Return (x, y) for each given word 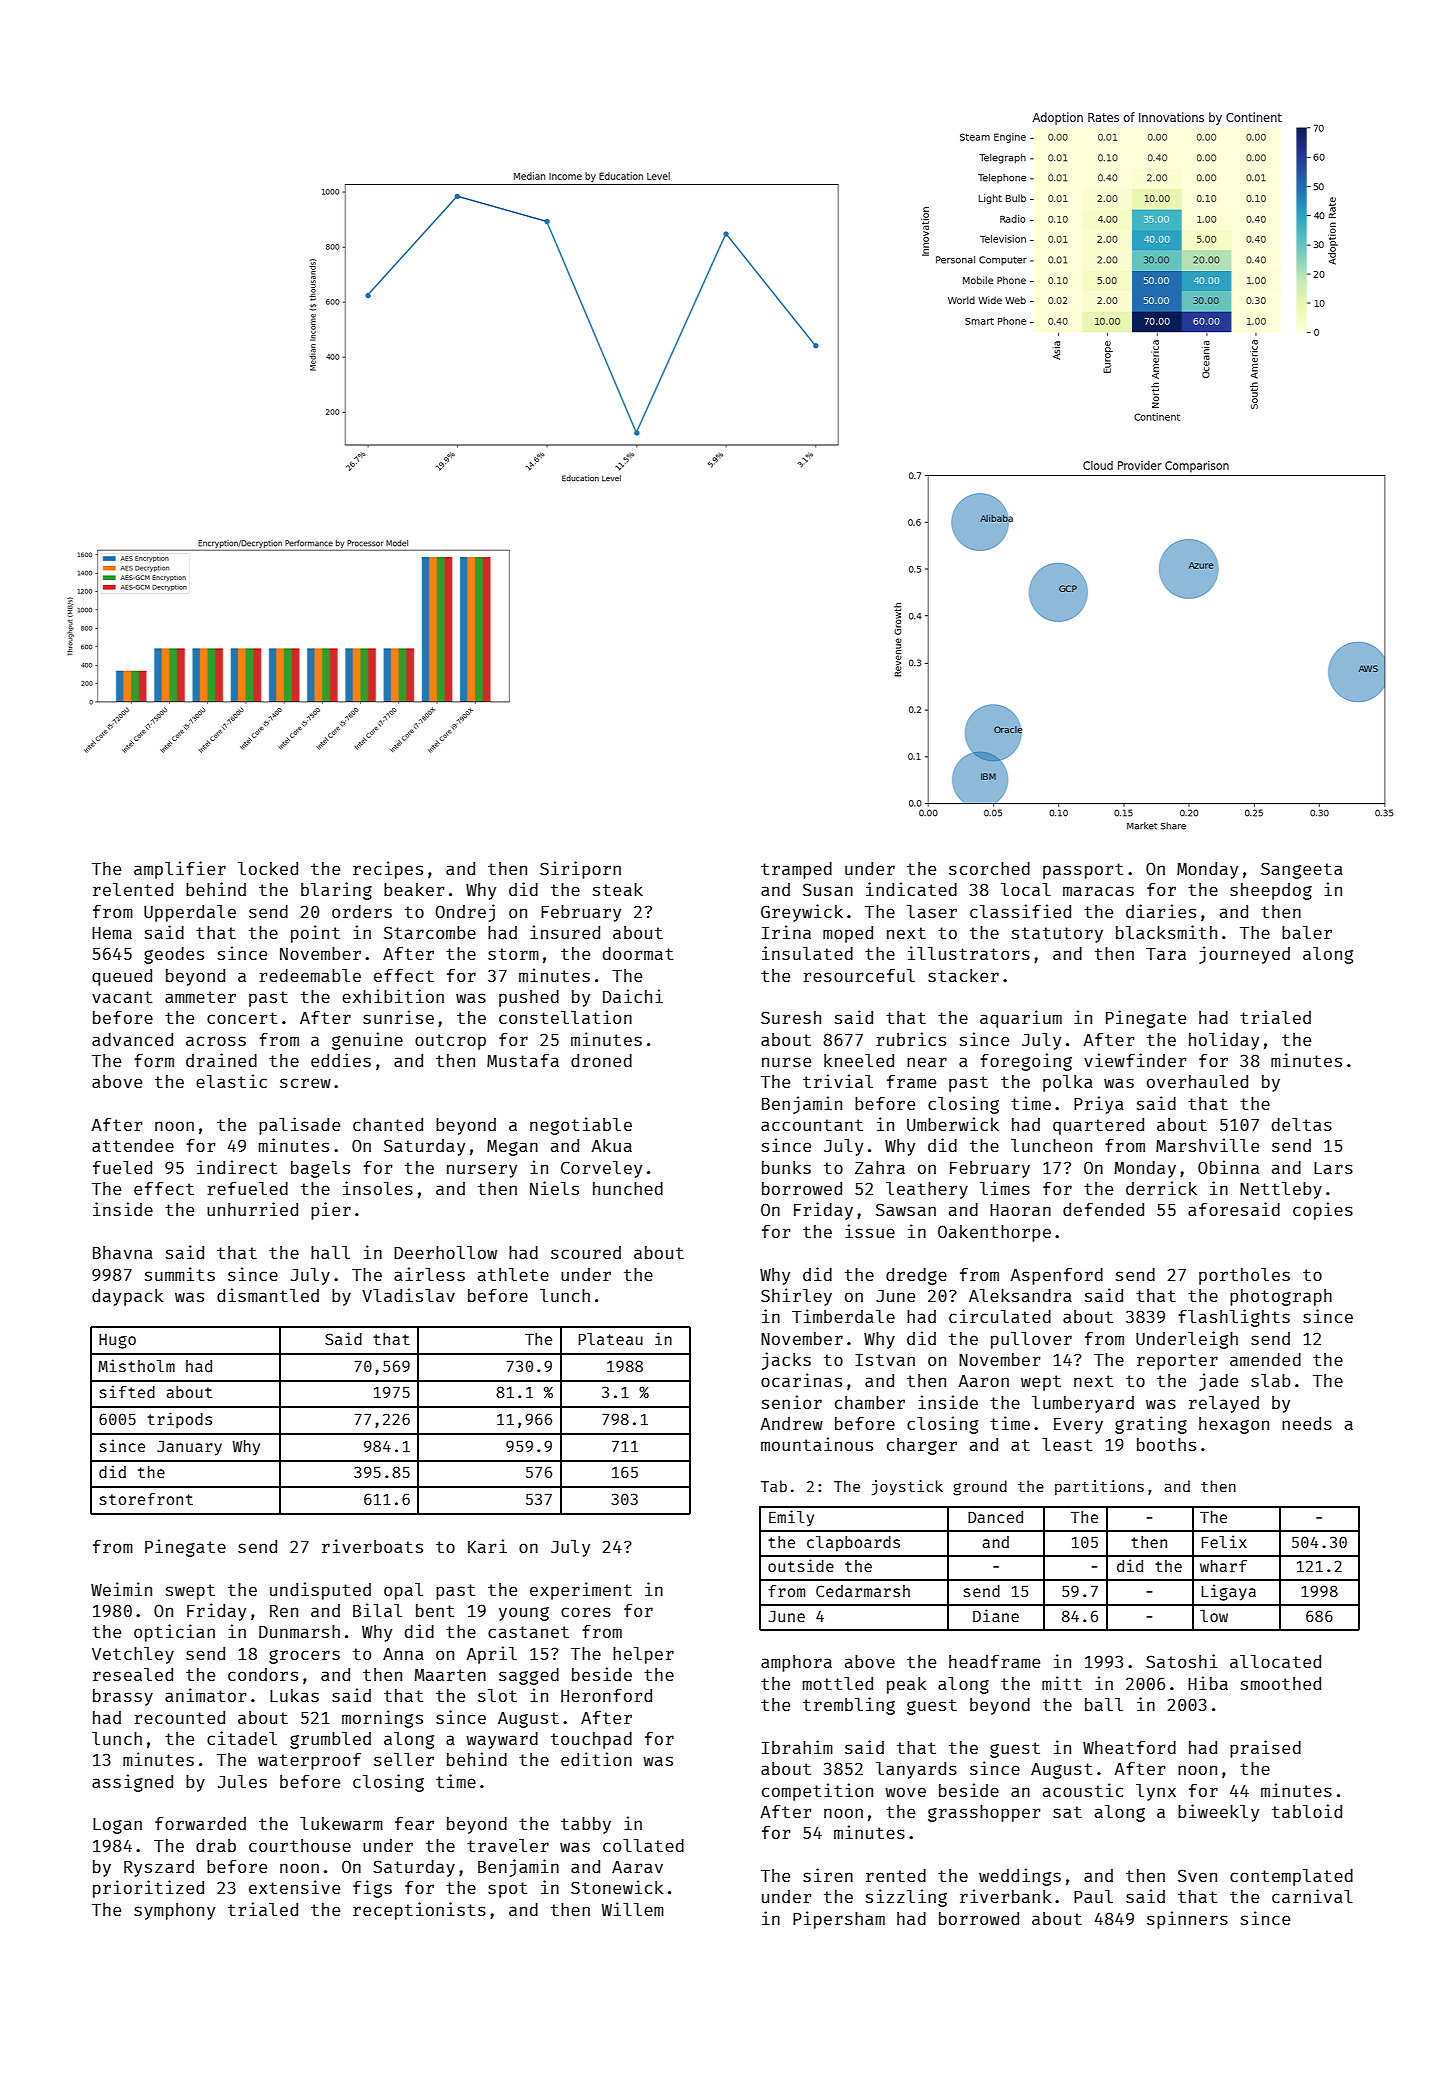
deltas (1302, 1124)
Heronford (606, 1695)
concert (242, 1018)
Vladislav (408, 1295)
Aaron (983, 1381)
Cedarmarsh (863, 1591)
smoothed (1281, 1683)
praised (1265, 1749)
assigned (132, 1783)
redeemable (310, 975)
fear (414, 1823)
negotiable (581, 1126)
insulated (807, 953)
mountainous (817, 1444)
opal (403, 1591)
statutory (1057, 935)
